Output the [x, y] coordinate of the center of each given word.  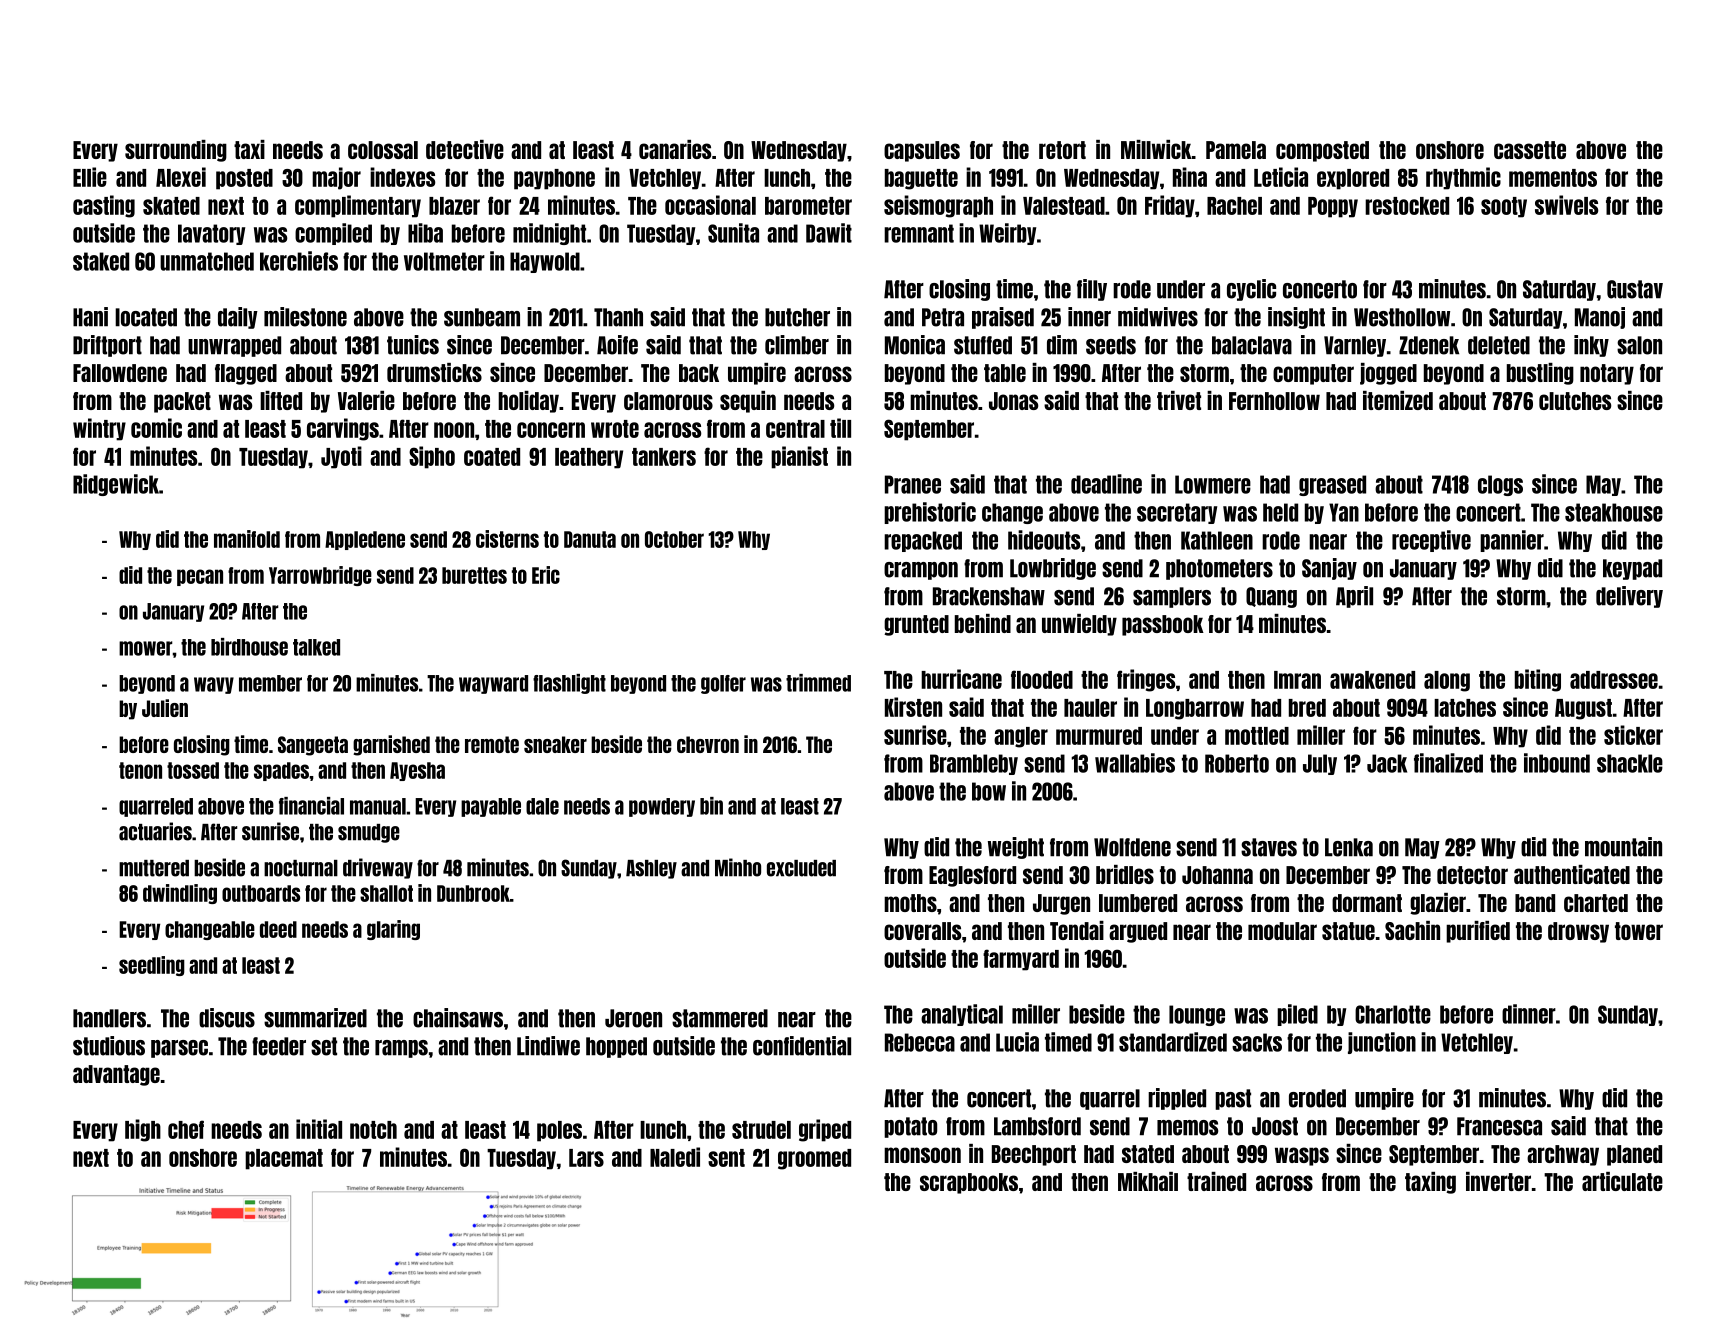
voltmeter [444, 261]
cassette [1530, 150]
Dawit [829, 233]
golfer [723, 684]
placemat [284, 1159]
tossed [193, 770]
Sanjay [1329, 569]
